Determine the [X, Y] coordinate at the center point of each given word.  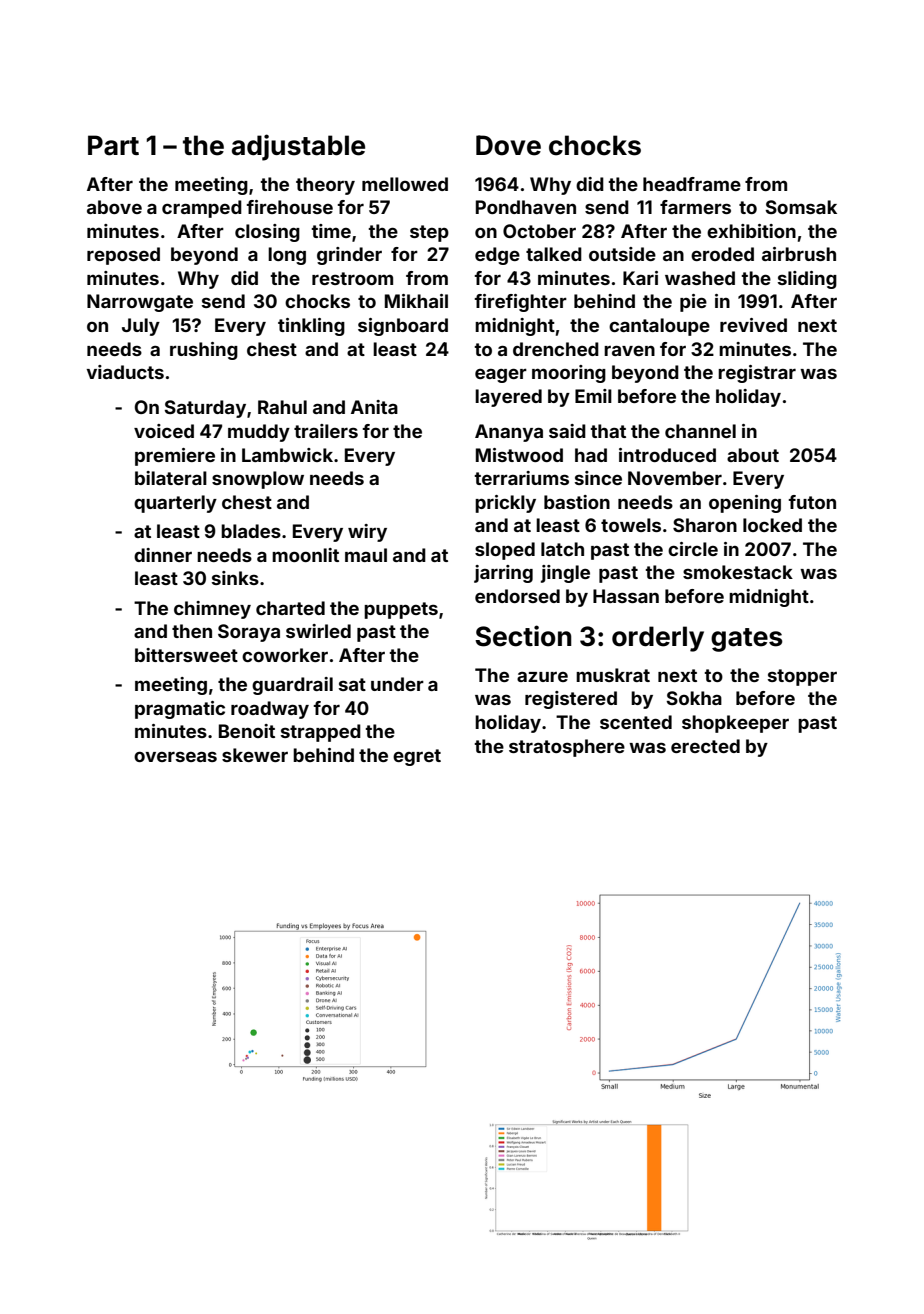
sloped [505, 551]
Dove [508, 145]
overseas [175, 756]
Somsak [801, 207]
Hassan [626, 596]
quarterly [175, 504]
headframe [692, 184]
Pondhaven [526, 207]
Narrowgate [140, 303]
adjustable [298, 147]
